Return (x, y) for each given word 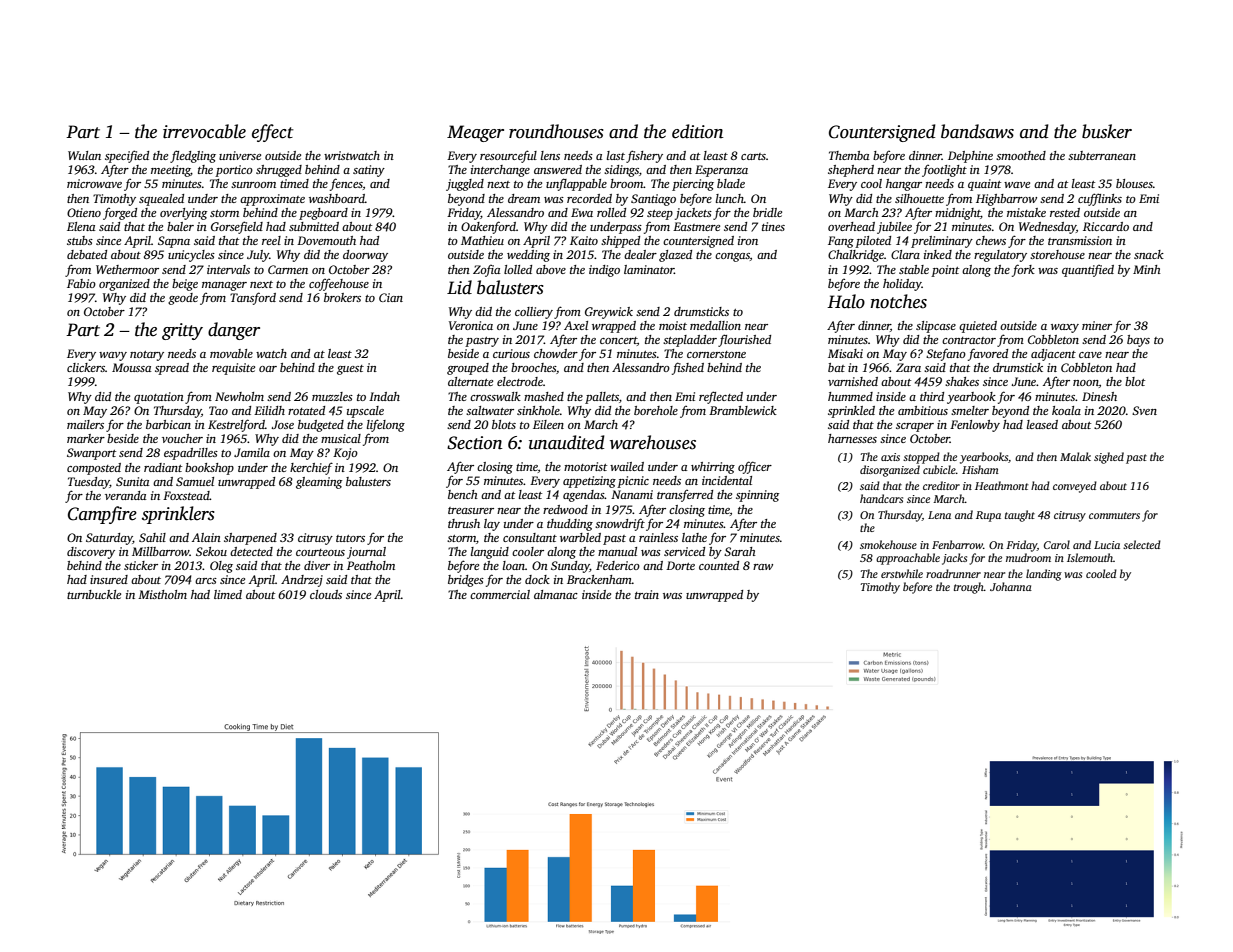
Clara (905, 254)
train (647, 594)
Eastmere (696, 226)
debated (87, 254)
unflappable (576, 184)
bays (1138, 341)
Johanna (1011, 586)
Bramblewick (743, 410)
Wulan (84, 155)
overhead (851, 226)
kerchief (311, 468)
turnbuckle (94, 594)
